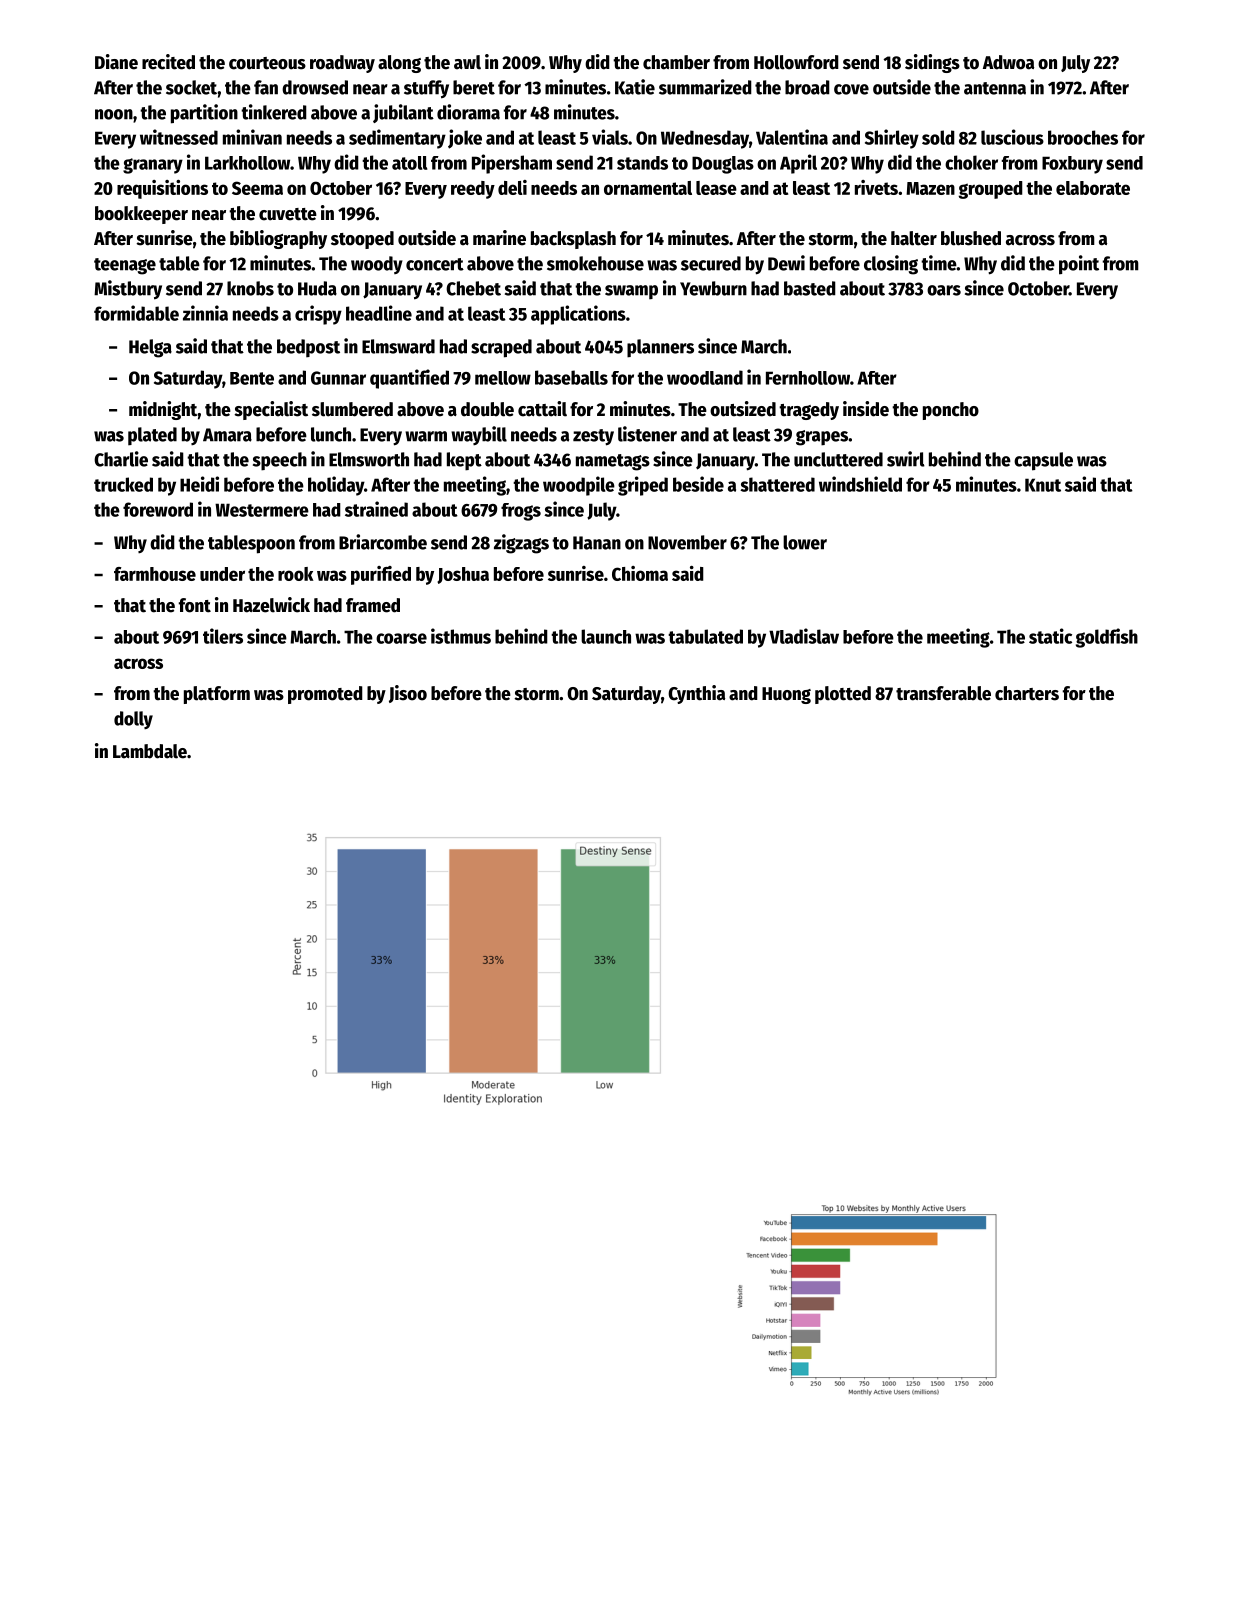  I want to click on cattail, so click(542, 409).
